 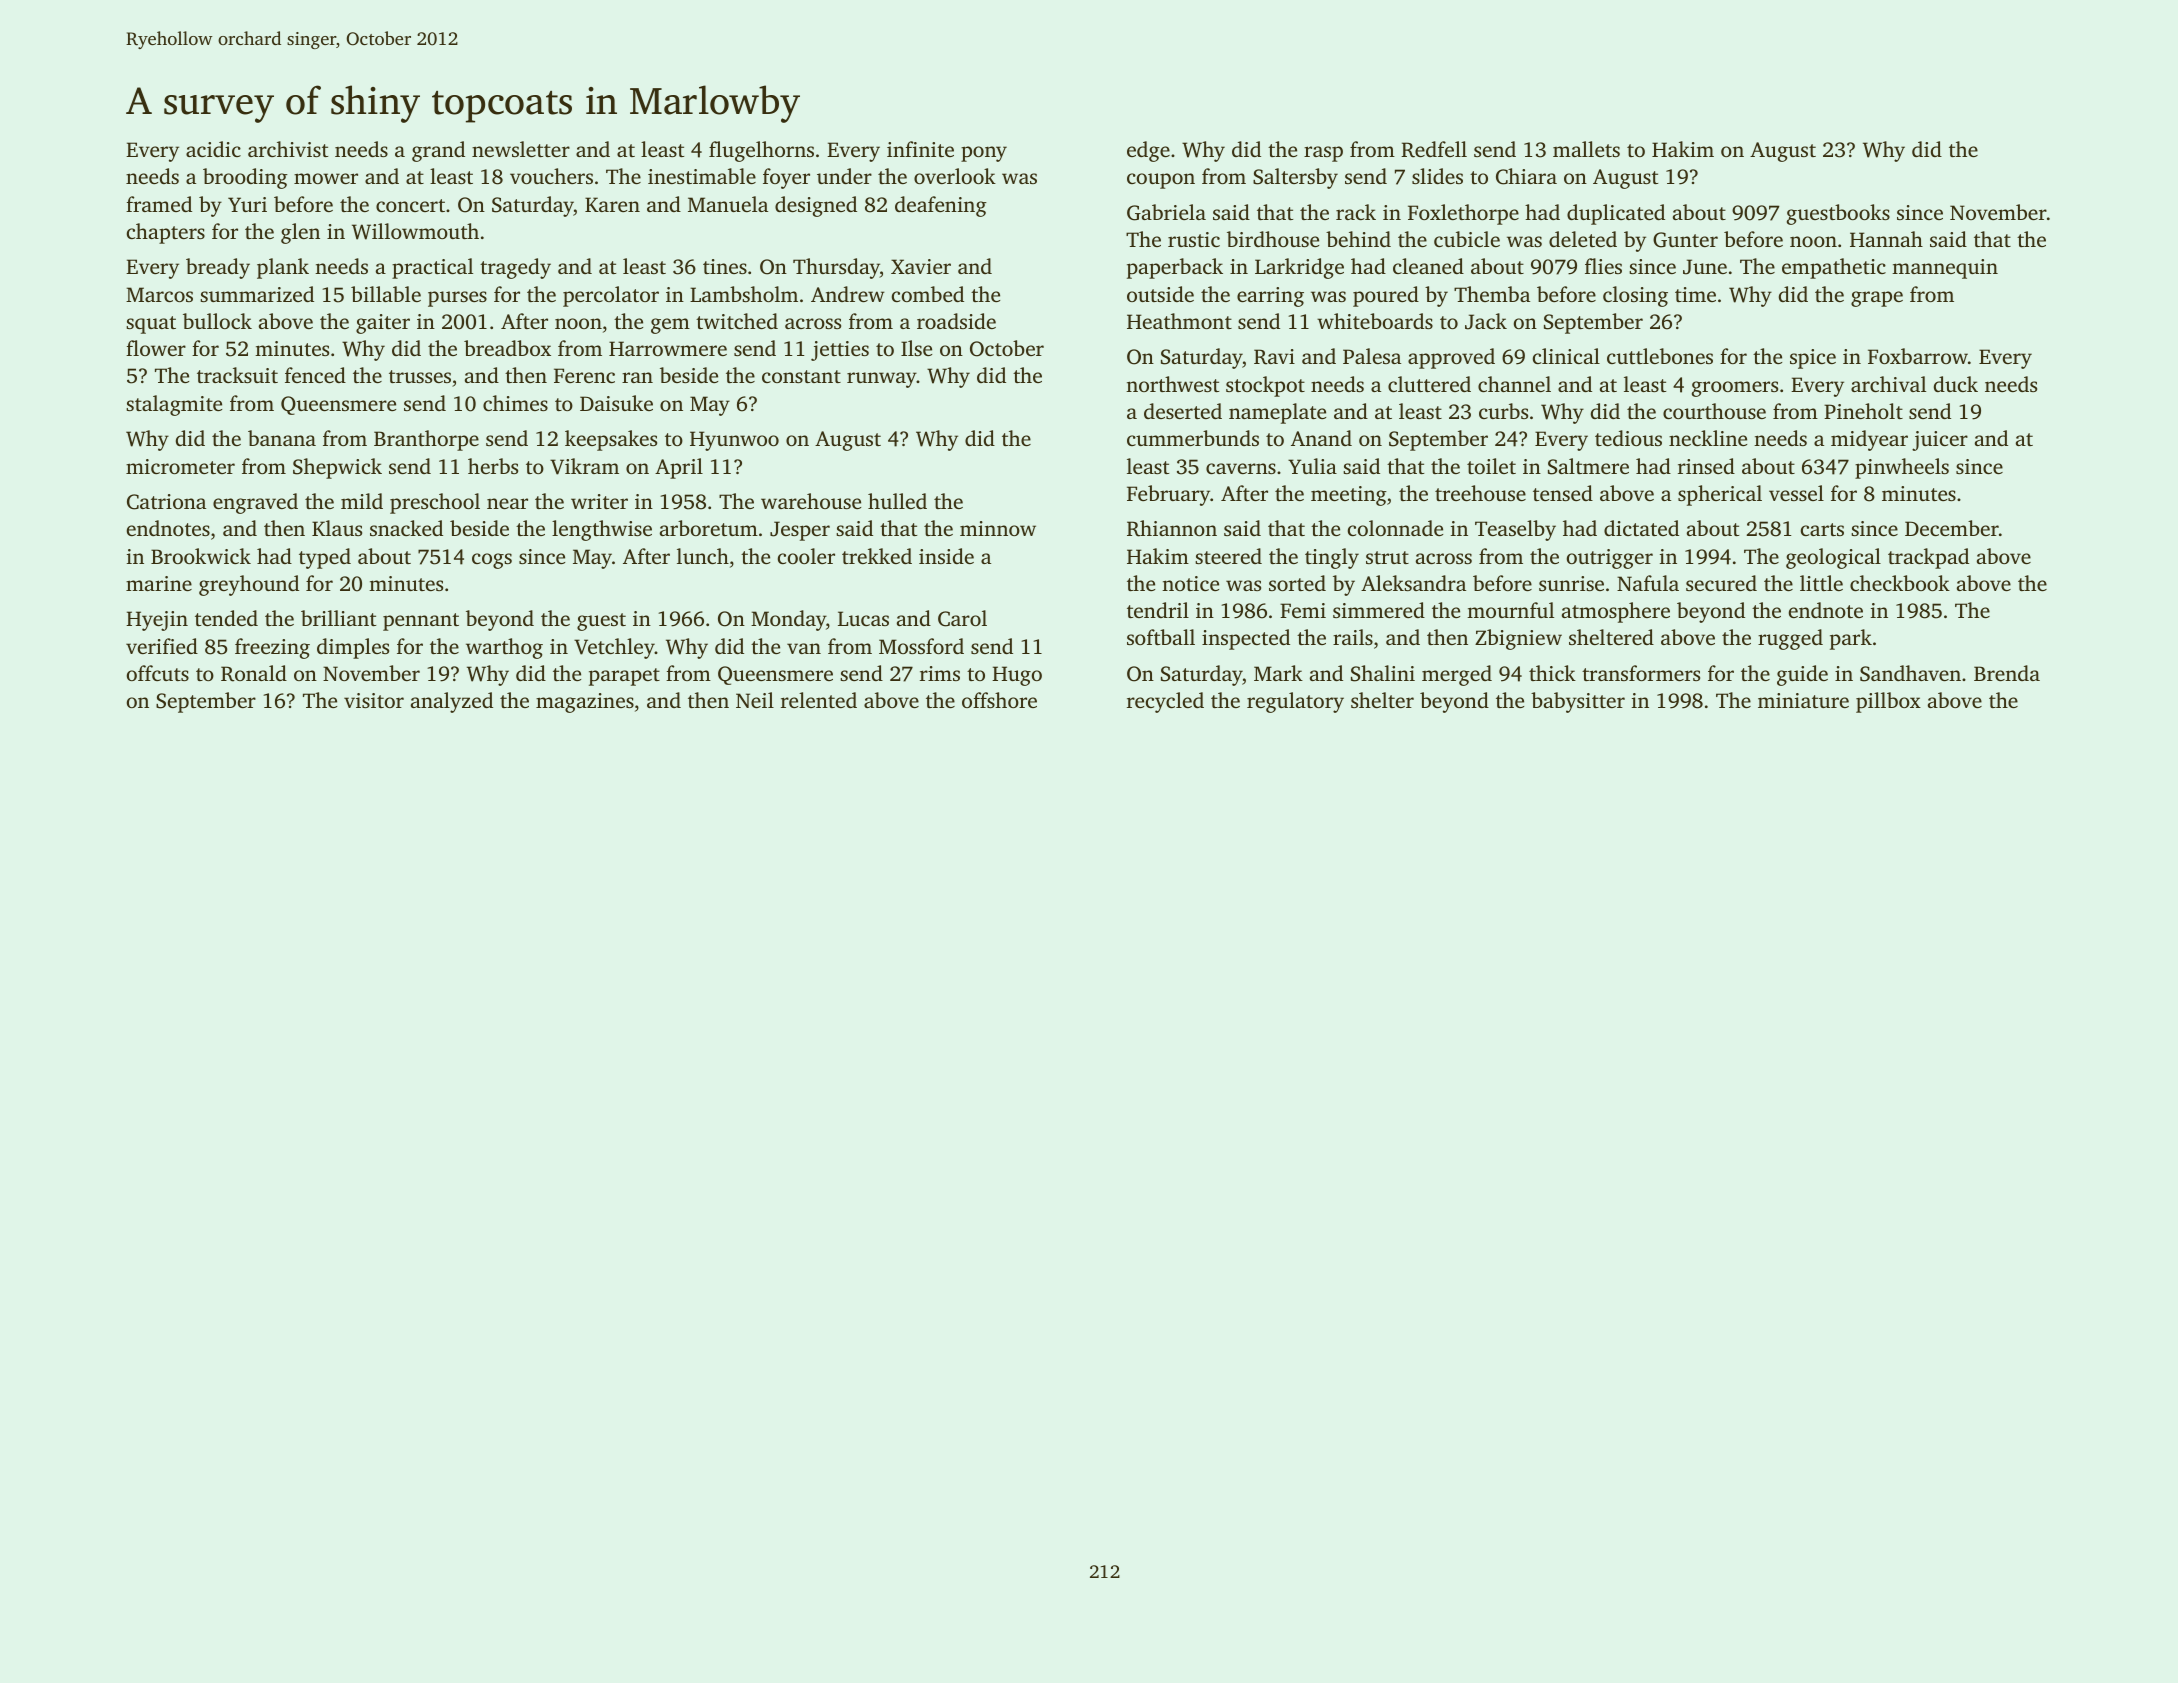 I want to click on Jesper, so click(x=800, y=531).
